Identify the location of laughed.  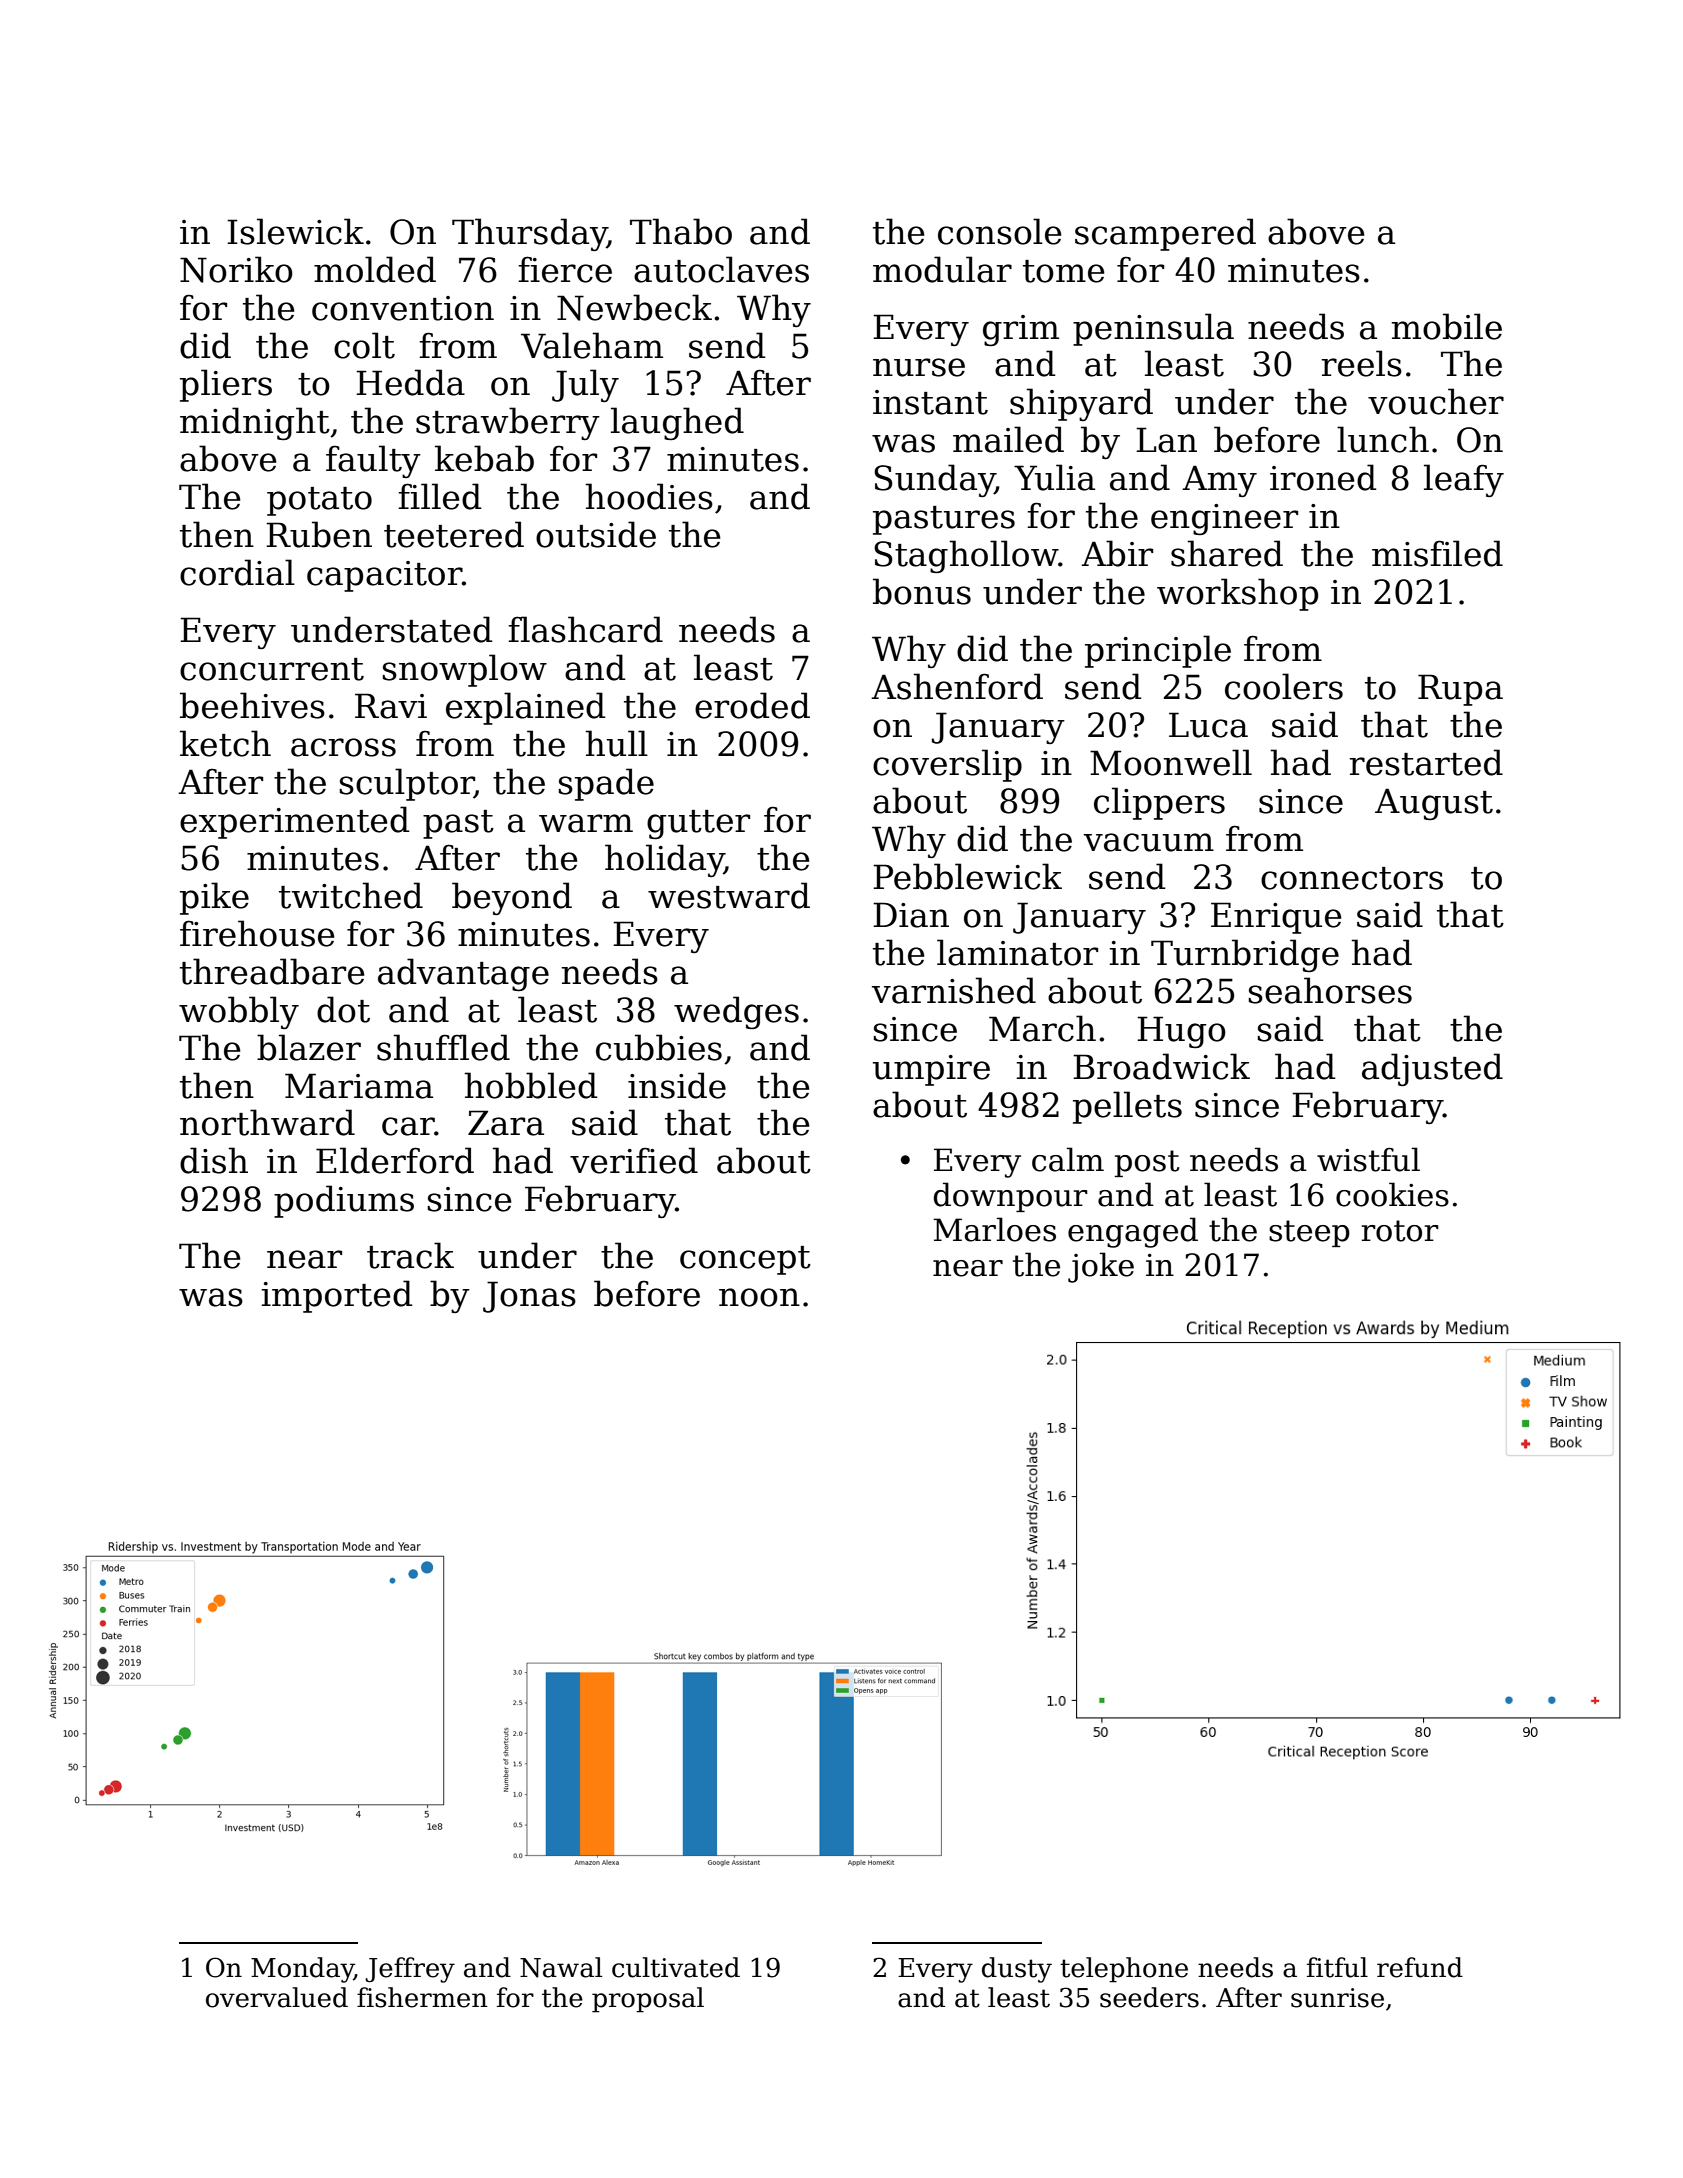
(677, 423).
